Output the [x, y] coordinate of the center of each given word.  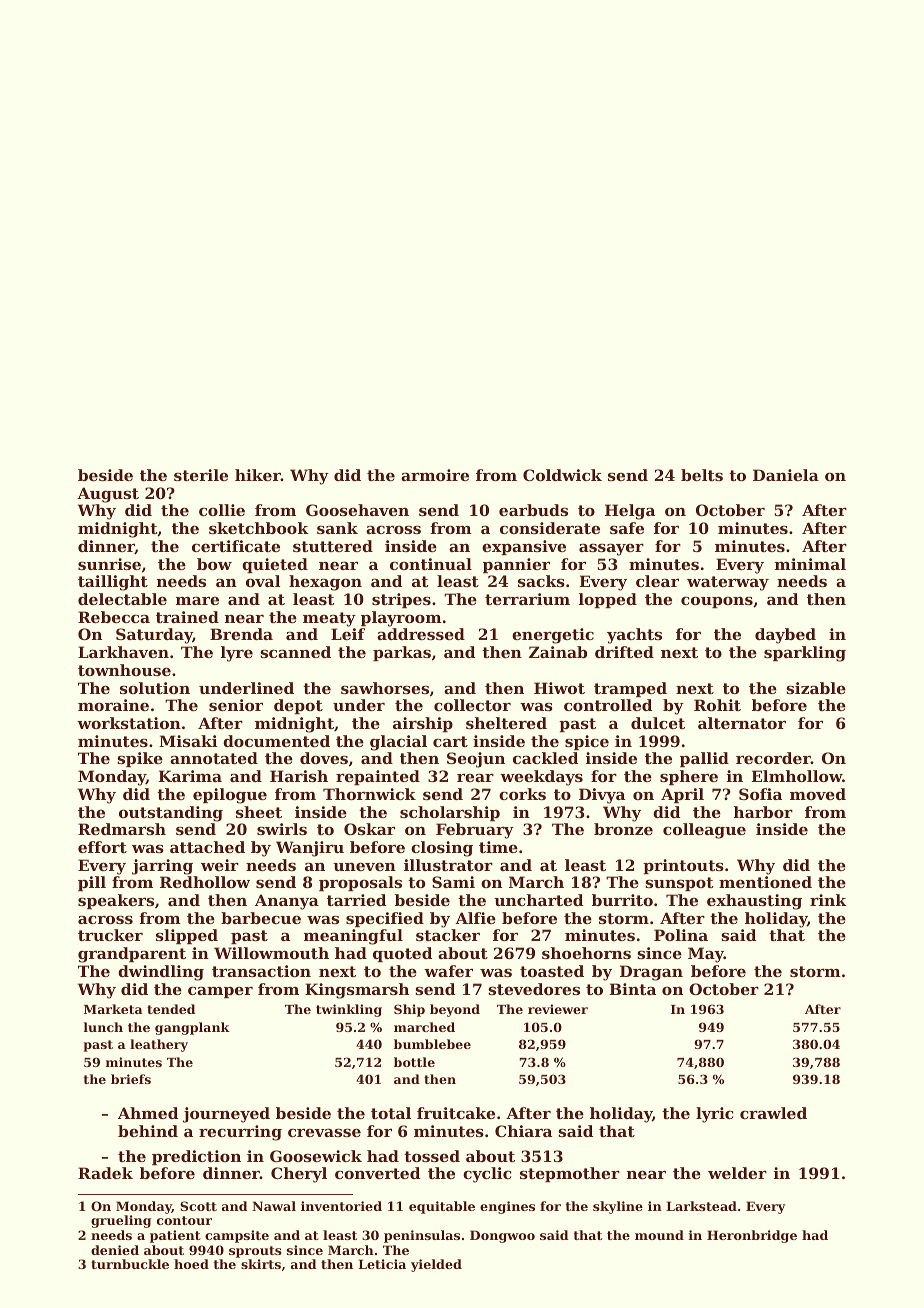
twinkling [349, 1010]
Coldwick [562, 475]
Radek [105, 1173]
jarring [162, 867]
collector [472, 705]
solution [155, 688]
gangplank [192, 1028]
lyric [714, 1115]
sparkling [805, 654]
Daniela [786, 475]
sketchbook [258, 528]
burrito [622, 900]
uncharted [538, 900]
